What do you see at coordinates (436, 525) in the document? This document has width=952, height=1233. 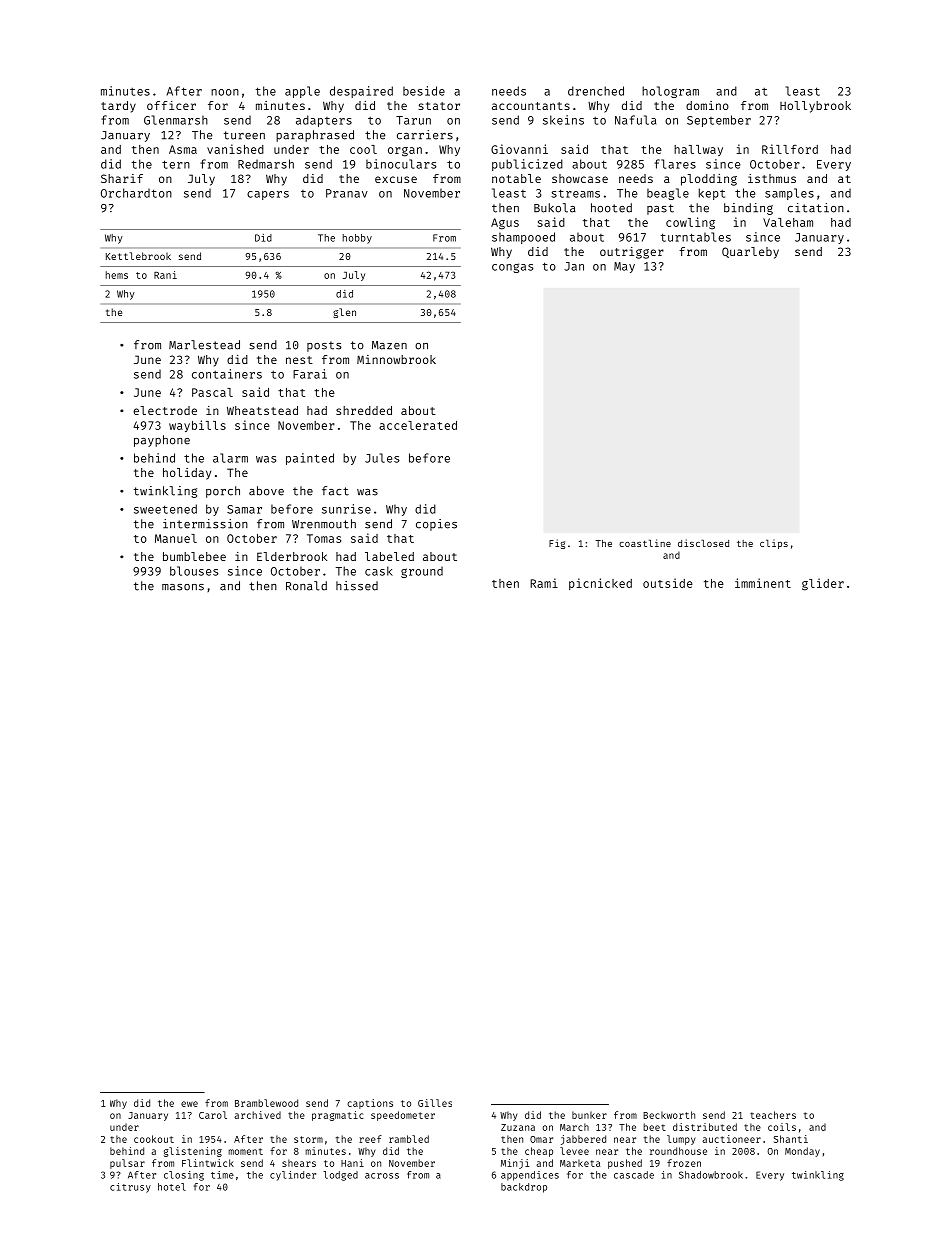 I see `copies` at bounding box center [436, 525].
